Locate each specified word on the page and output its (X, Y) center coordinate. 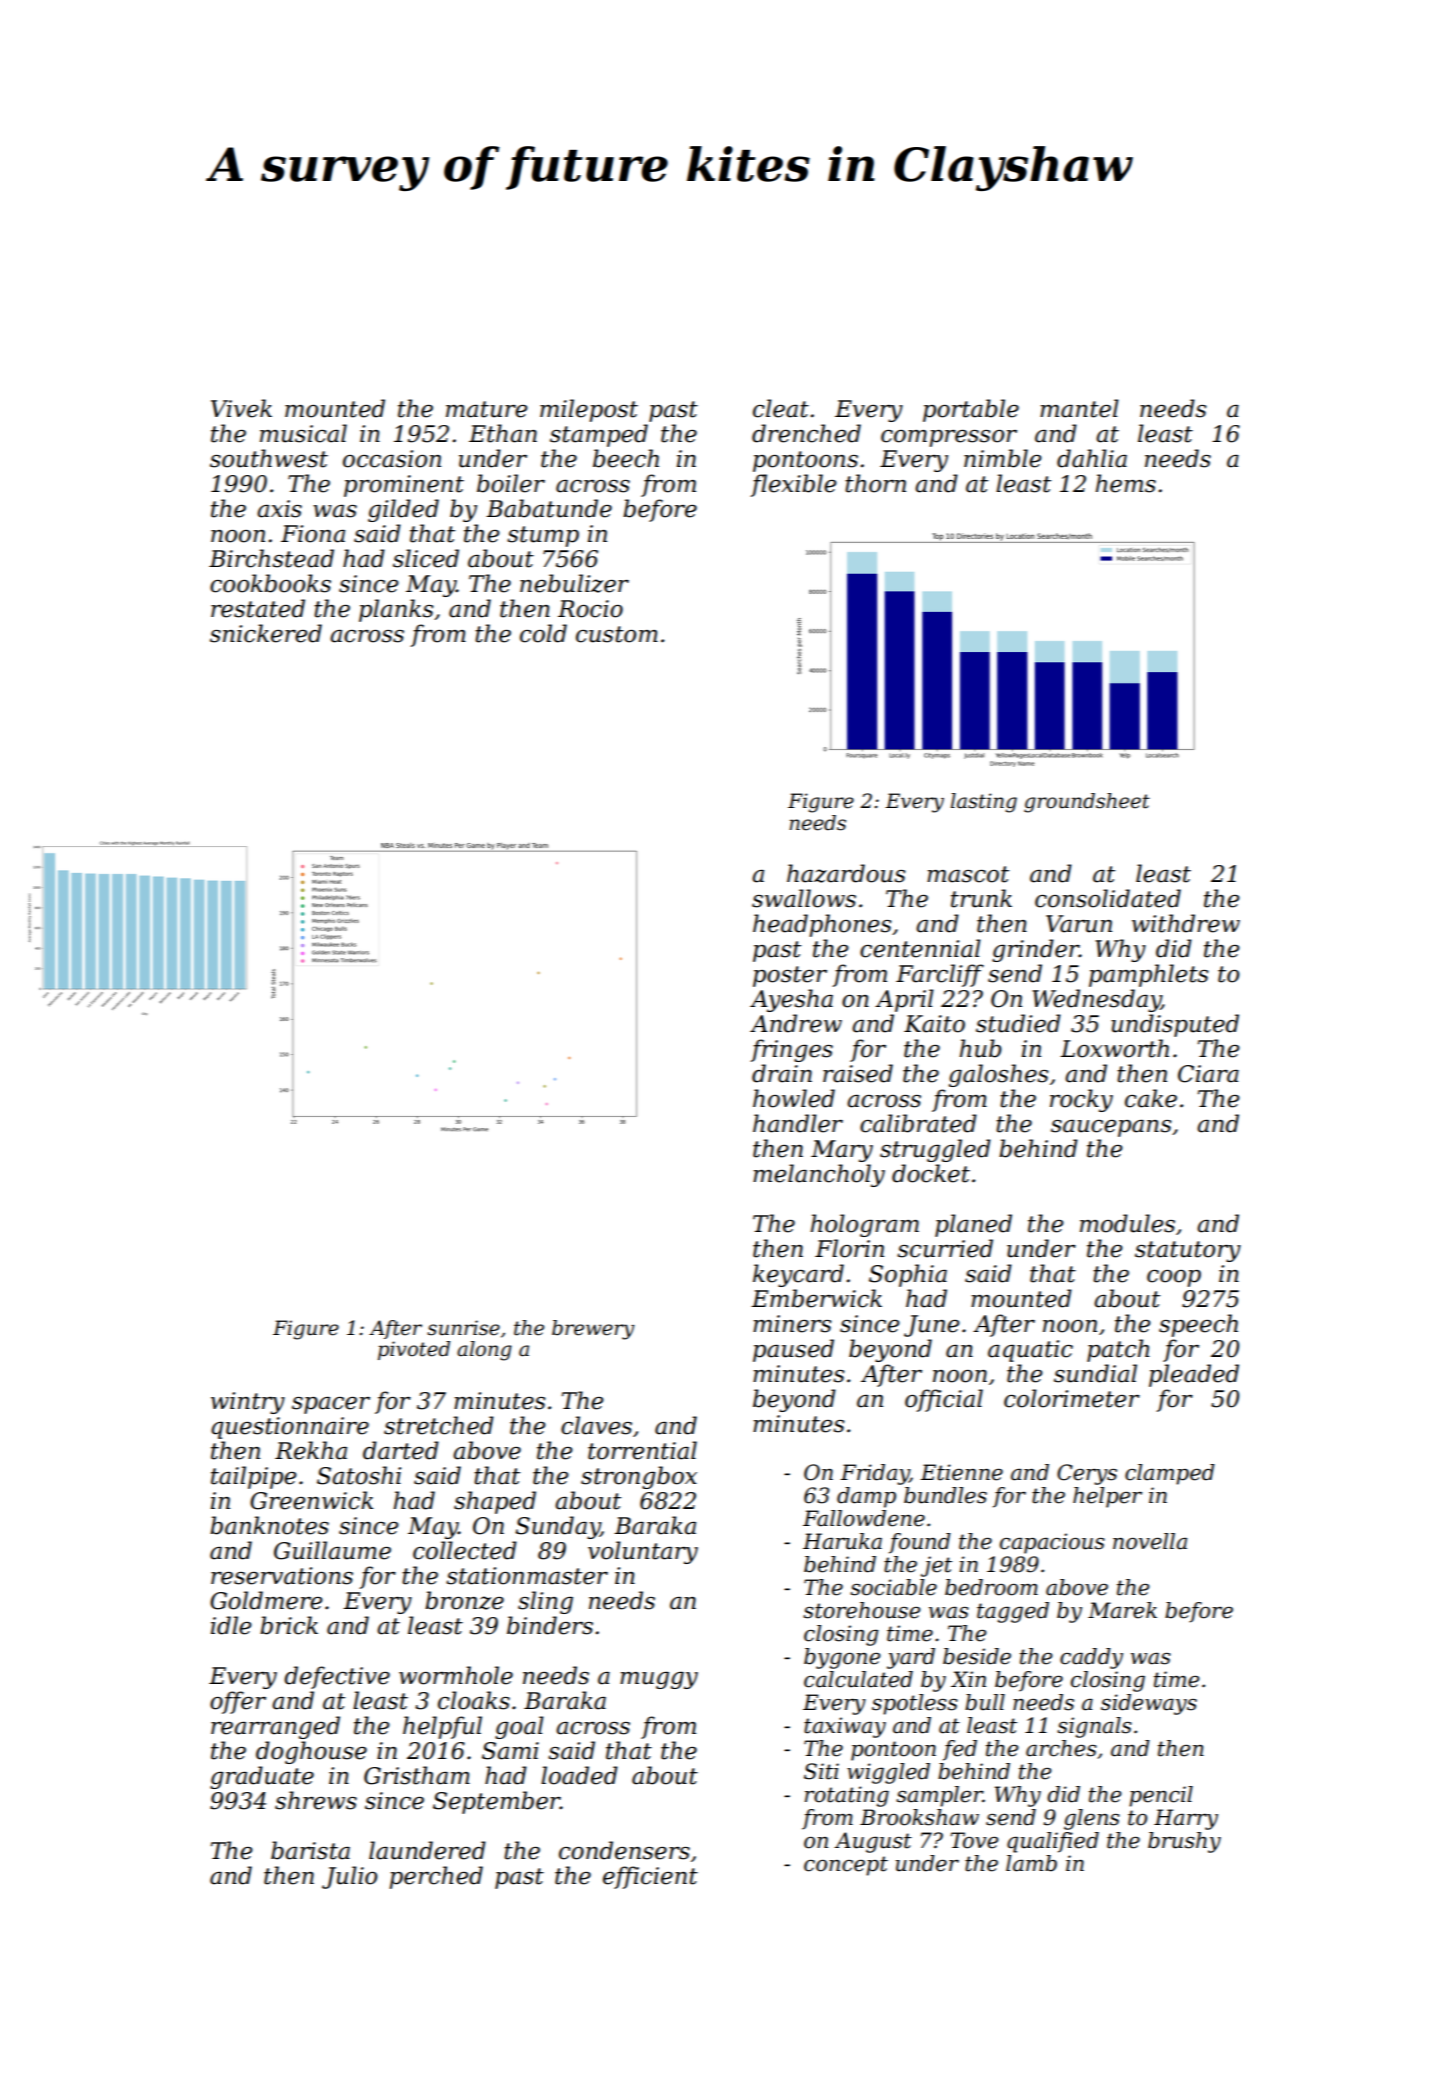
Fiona (313, 534)
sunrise (463, 1328)
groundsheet (1087, 803)
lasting (984, 803)
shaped (495, 1502)
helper (1107, 1497)
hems (1126, 483)
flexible (793, 485)
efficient (650, 1877)
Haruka (842, 1541)
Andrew (796, 1023)
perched (436, 1877)
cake (1151, 1098)
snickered (266, 633)
